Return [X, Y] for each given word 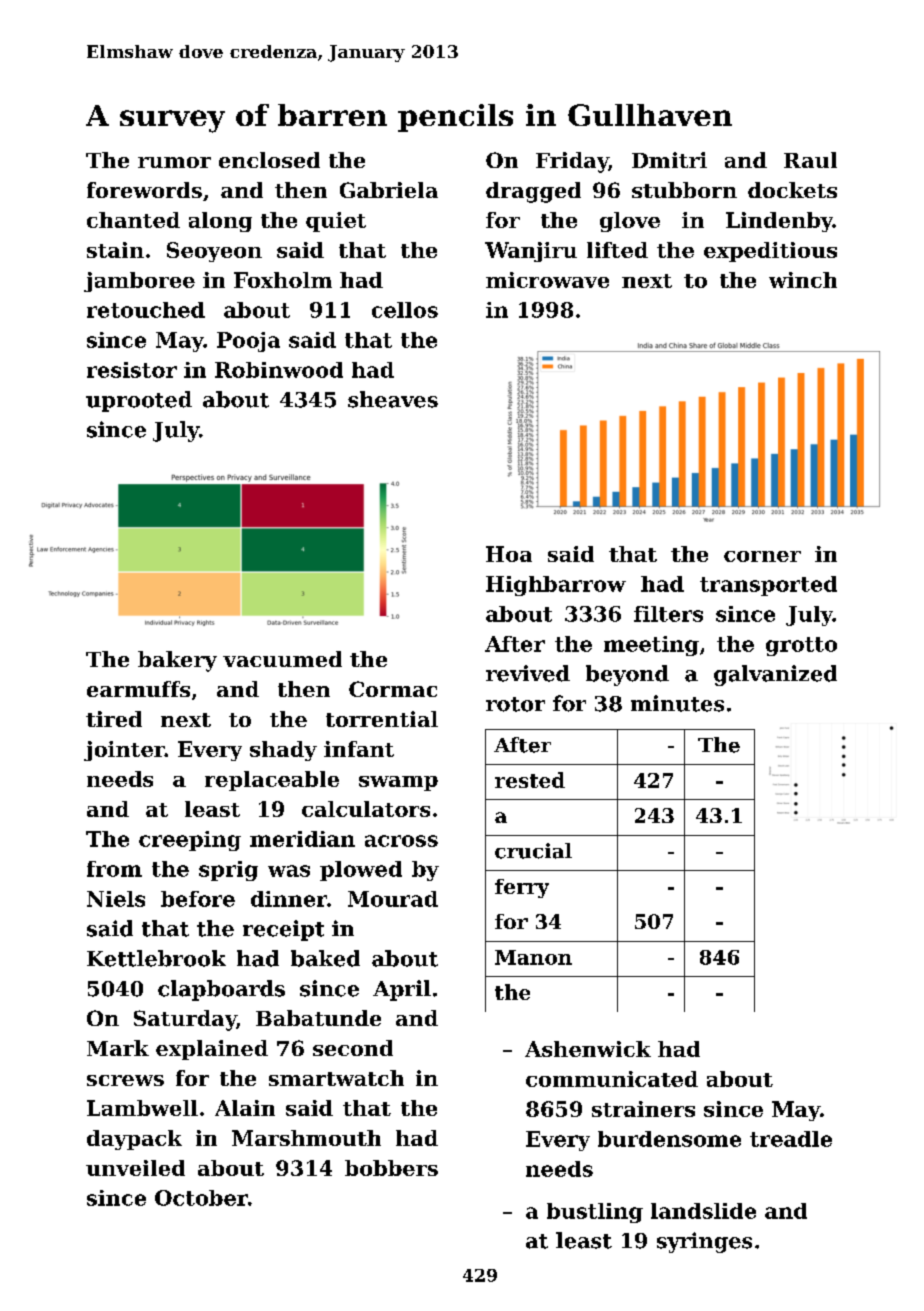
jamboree [139, 282]
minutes [677, 703]
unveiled [135, 1168]
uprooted [139, 401]
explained [212, 1050]
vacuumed [282, 659]
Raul [810, 160]
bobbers [391, 1168]
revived [528, 673]
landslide [703, 1211]
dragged [533, 192]
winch [803, 280]
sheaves [393, 399]
